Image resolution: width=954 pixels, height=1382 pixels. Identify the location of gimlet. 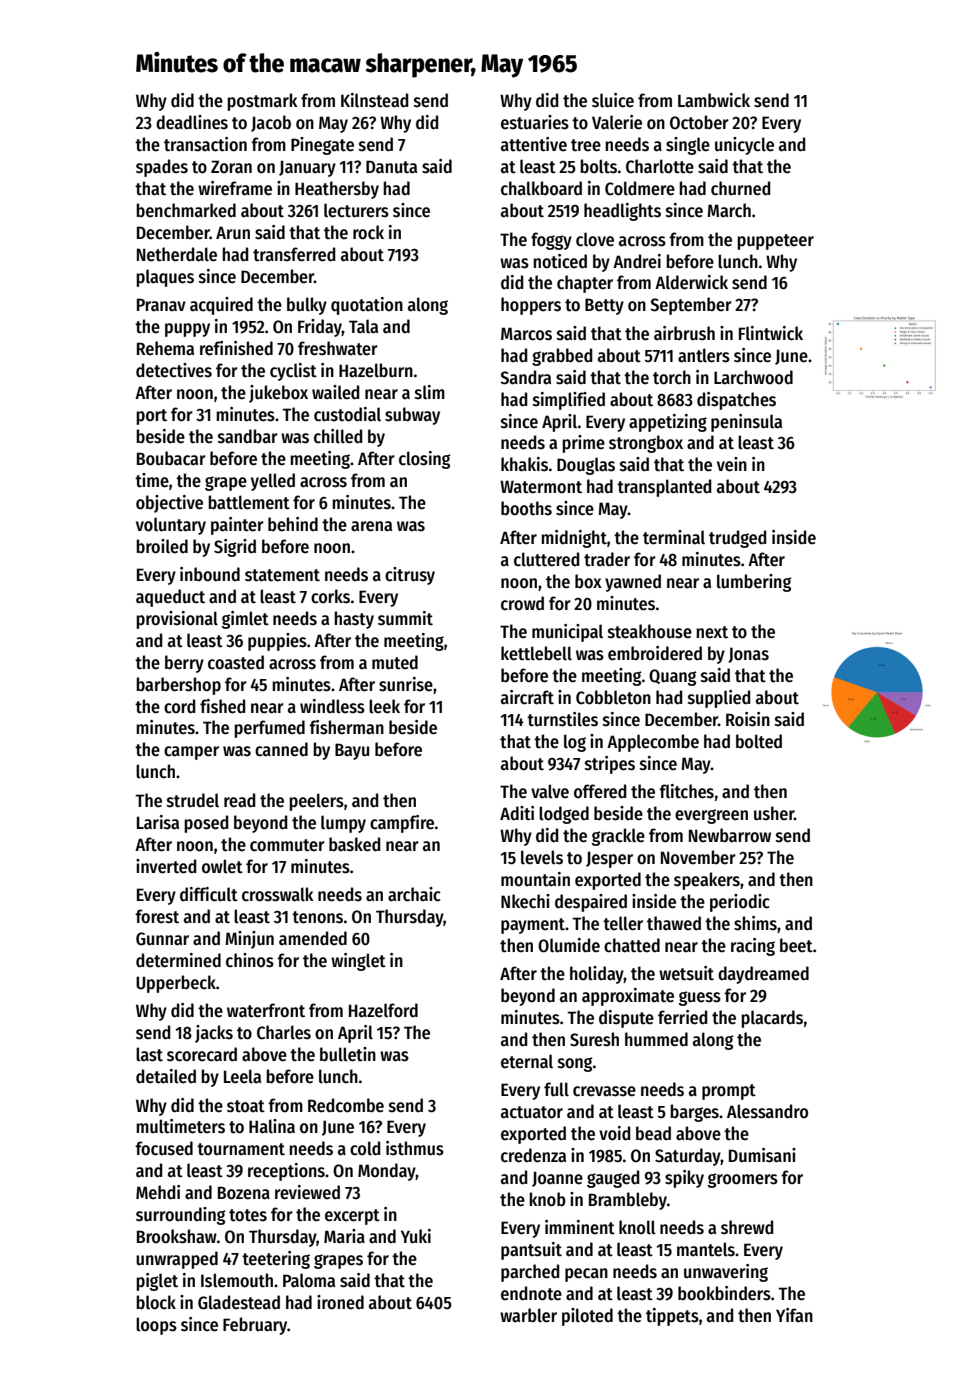
(245, 620).
